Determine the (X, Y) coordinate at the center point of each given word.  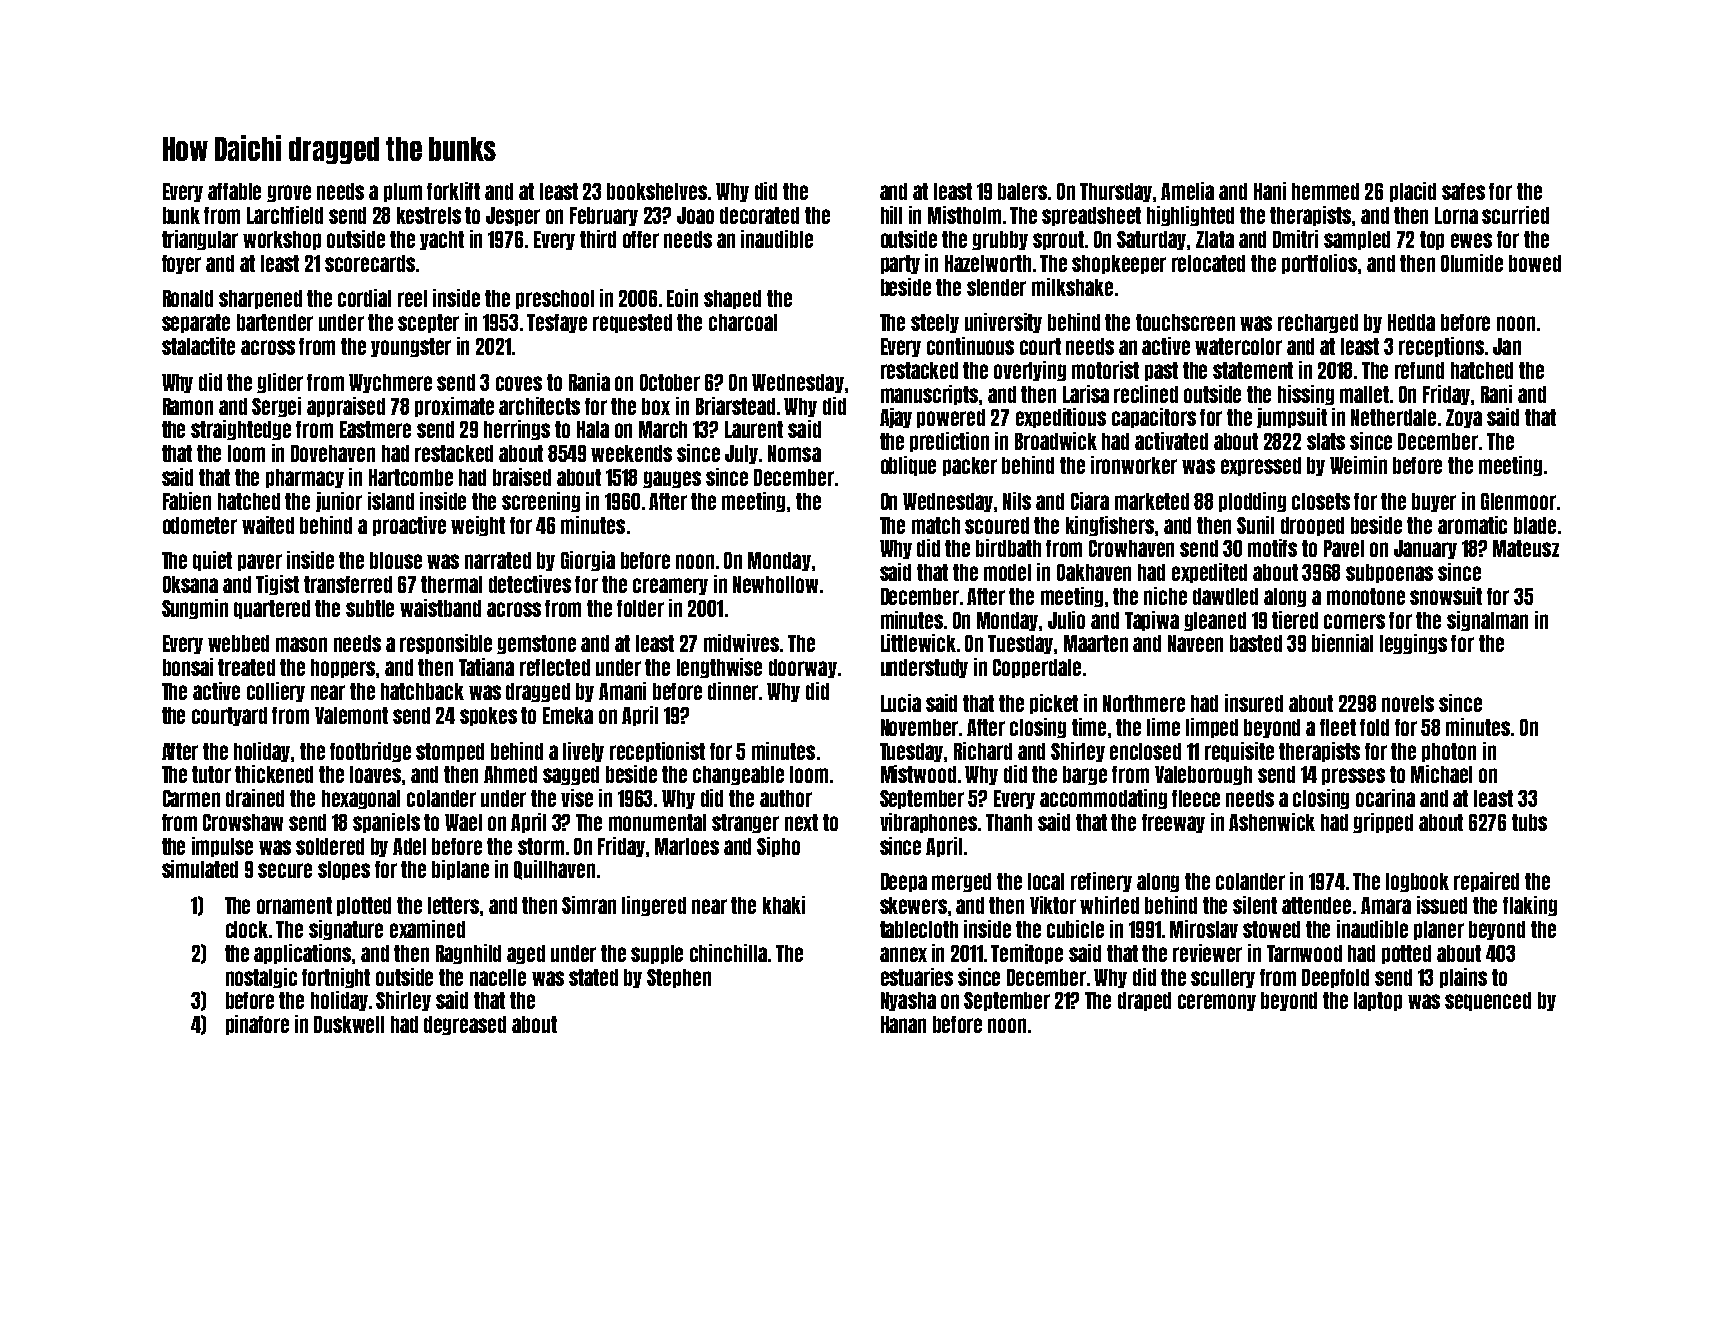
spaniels (386, 823)
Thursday (1116, 192)
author (786, 798)
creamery (670, 586)
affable (234, 191)
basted (1256, 643)
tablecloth (919, 929)
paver (260, 562)
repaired (1486, 882)
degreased (465, 1025)
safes (1463, 191)
